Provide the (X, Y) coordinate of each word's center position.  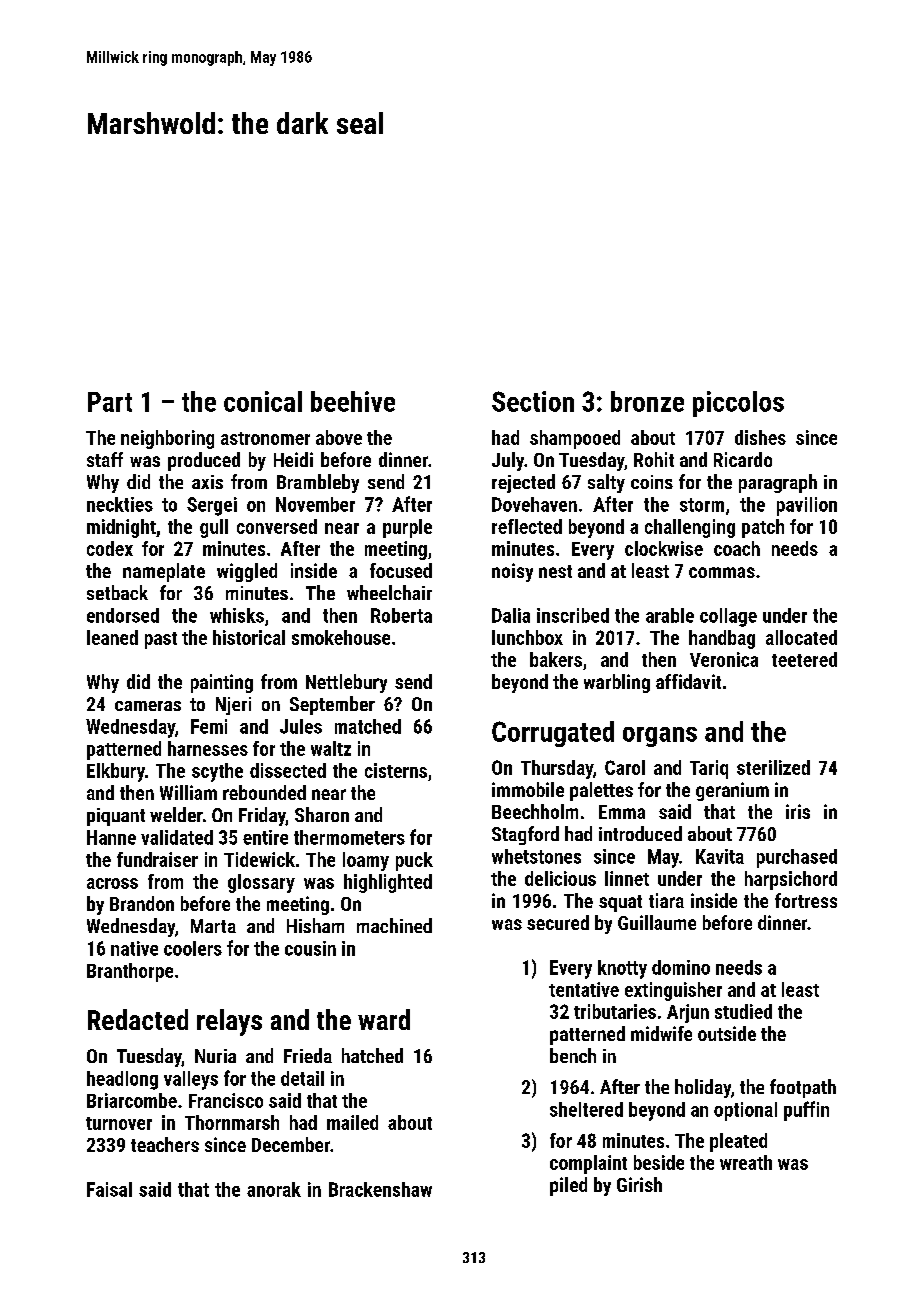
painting (222, 683)
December (291, 1144)
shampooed (575, 439)
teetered (804, 659)
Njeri (233, 706)
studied (743, 1011)
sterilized (773, 767)
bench (573, 1055)
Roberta (401, 615)
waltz (331, 748)
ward (384, 1019)
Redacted (138, 1019)
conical (263, 401)
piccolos (738, 404)
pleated (738, 1142)
